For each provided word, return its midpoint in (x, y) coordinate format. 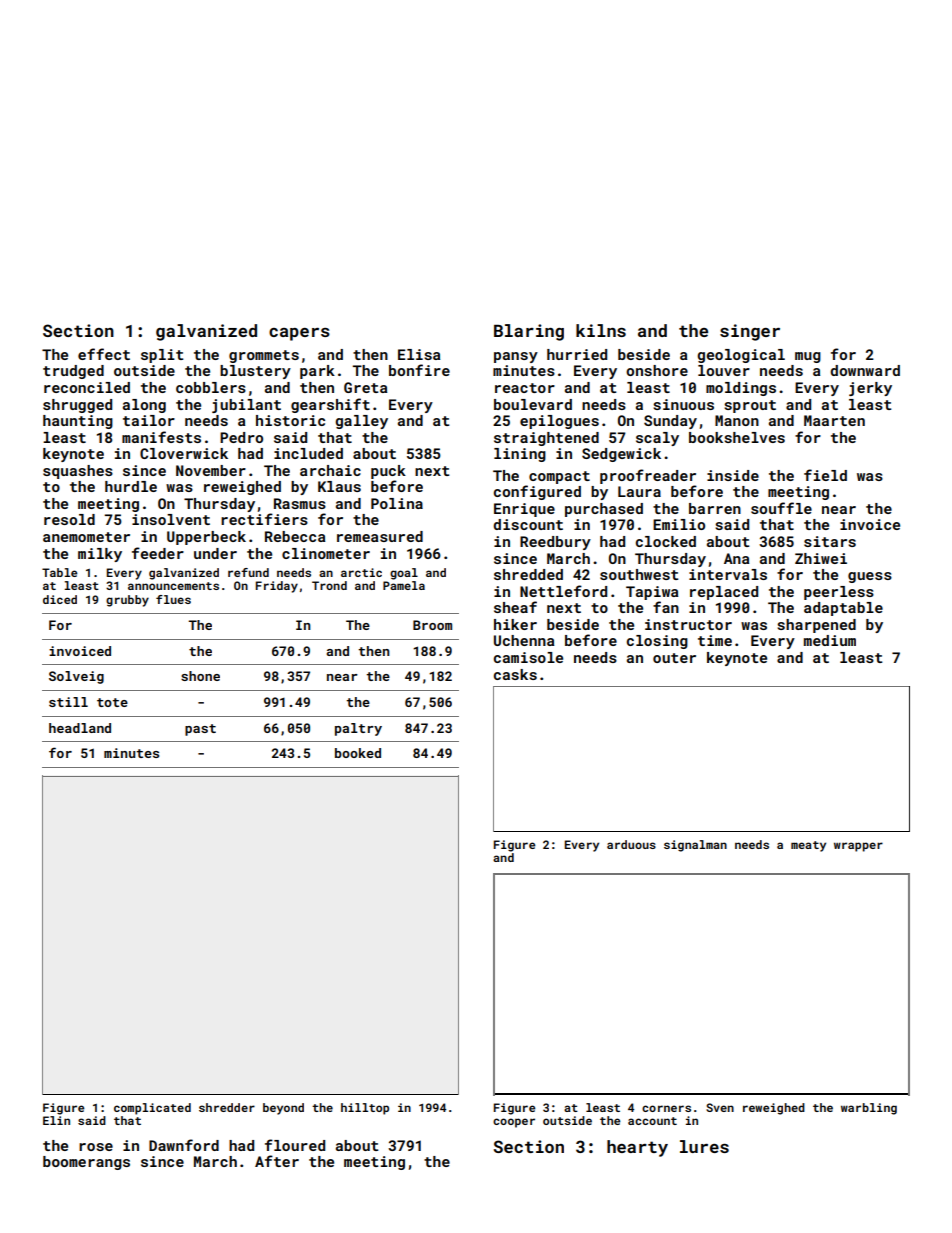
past (200, 730)
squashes (78, 472)
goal (404, 574)
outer (674, 658)
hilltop (365, 1109)
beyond (283, 1109)
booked (358, 753)
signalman (695, 846)
